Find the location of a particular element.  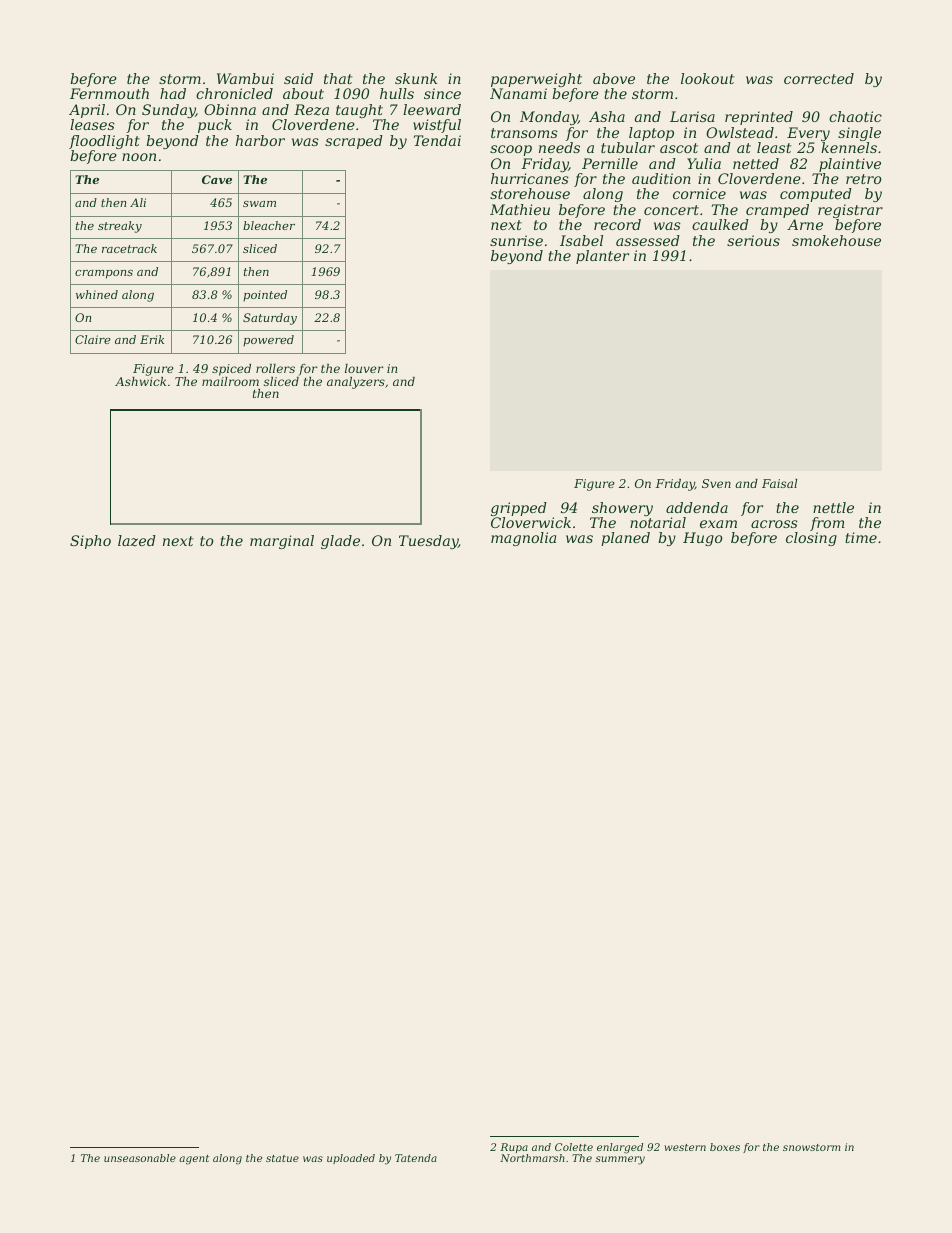

Yulia is located at coordinates (704, 163).
